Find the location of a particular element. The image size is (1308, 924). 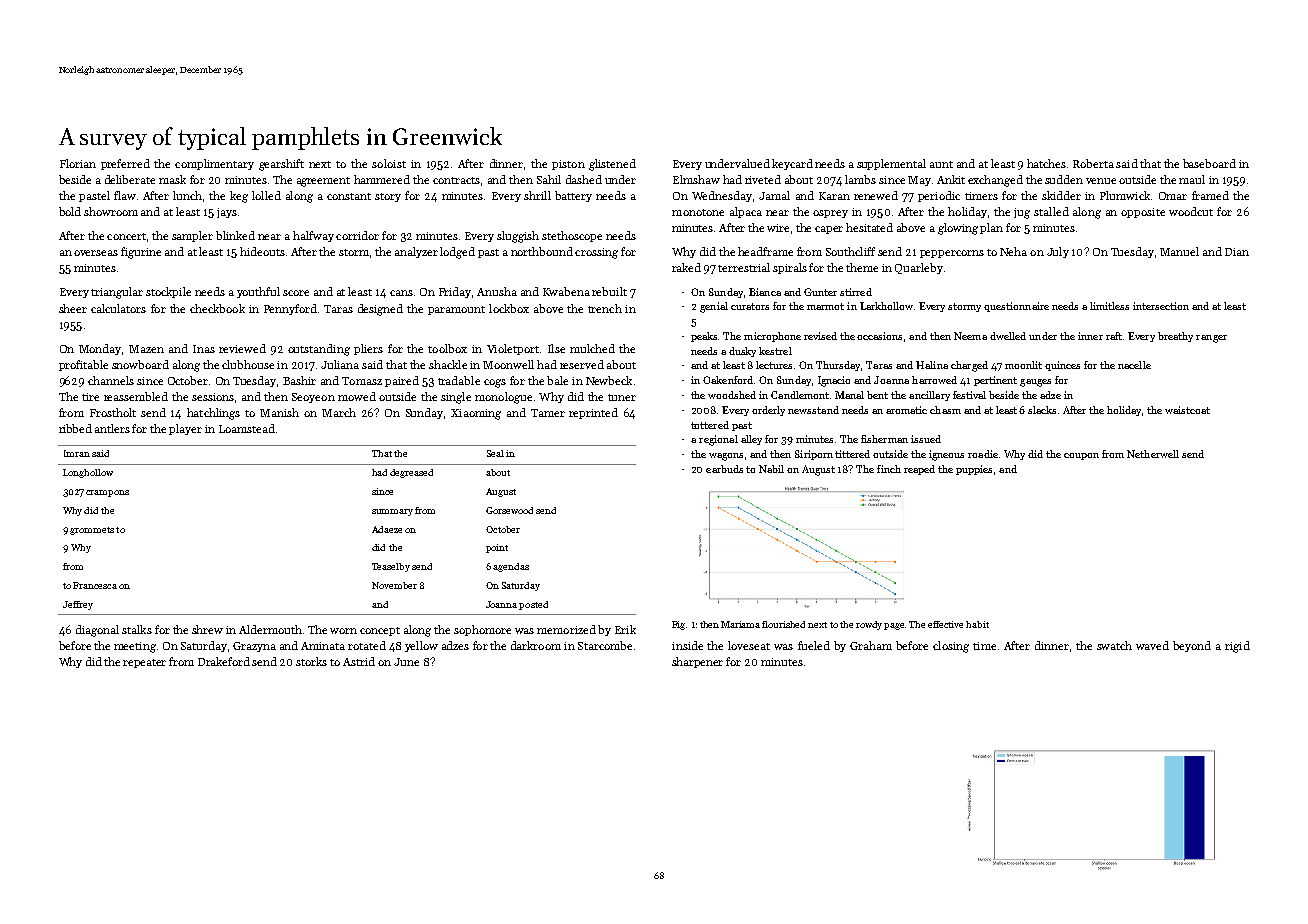

effective is located at coordinates (945, 624).
